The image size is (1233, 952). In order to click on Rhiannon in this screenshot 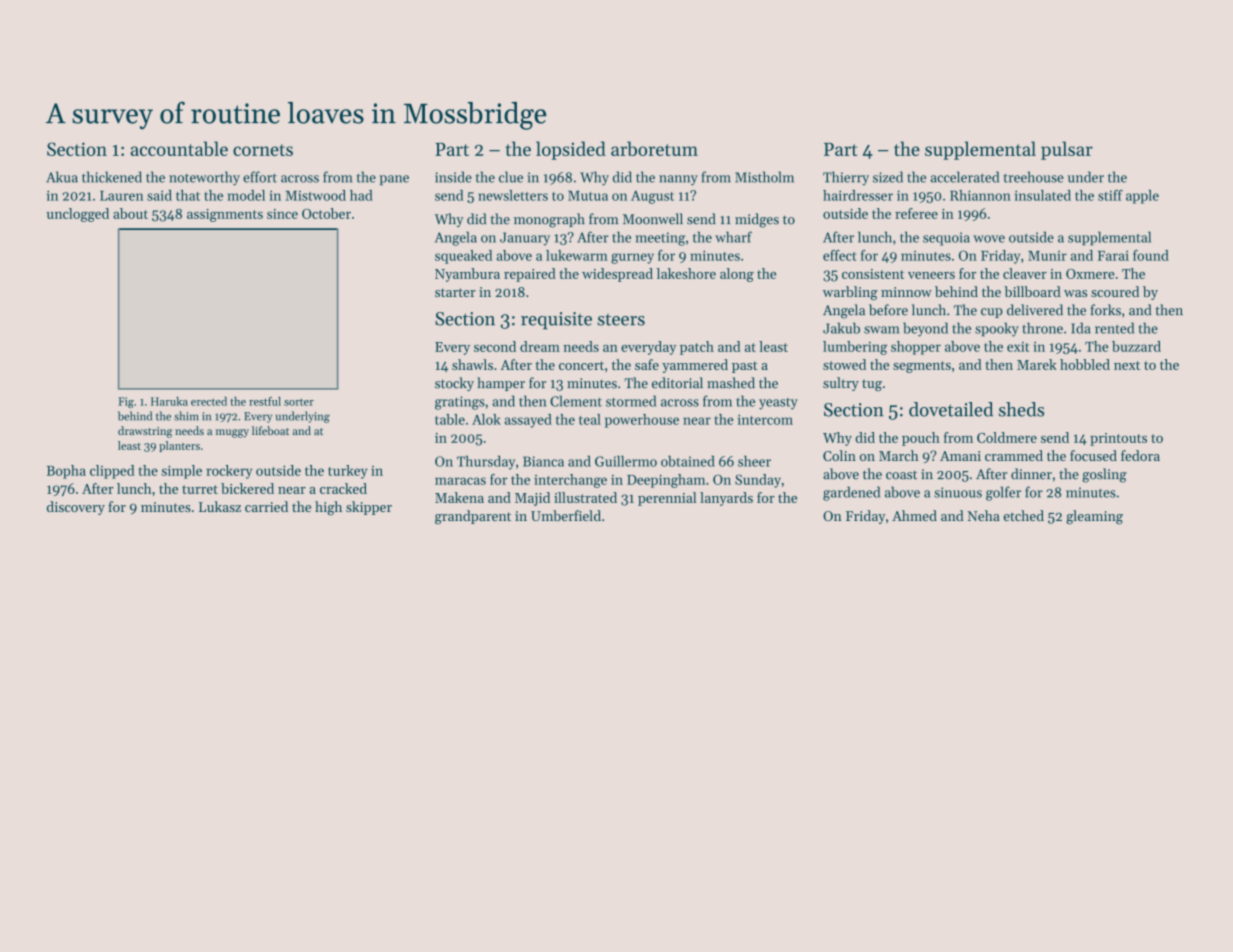, I will do `click(980, 195)`.
